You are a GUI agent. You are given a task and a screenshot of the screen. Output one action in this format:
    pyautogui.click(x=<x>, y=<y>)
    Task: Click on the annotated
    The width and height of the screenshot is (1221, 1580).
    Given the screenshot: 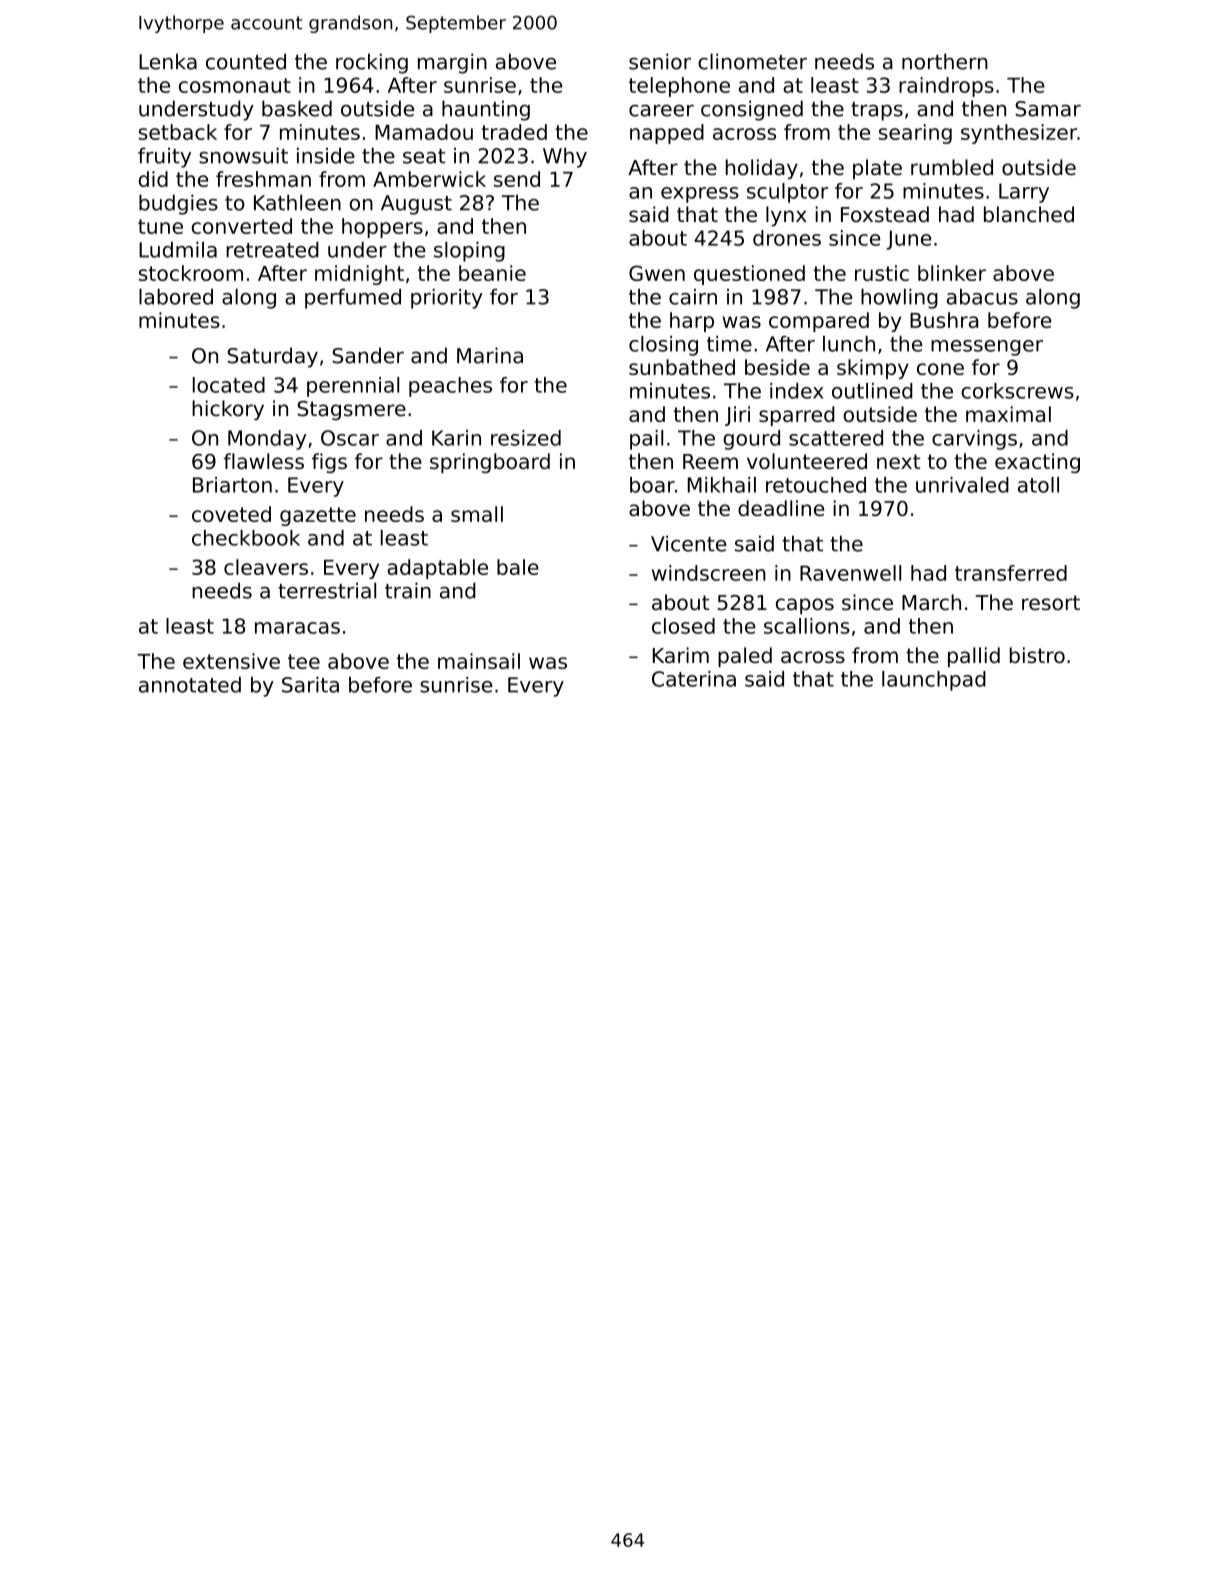 What is the action you would take?
    pyautogui.click(x=190, y=685)
